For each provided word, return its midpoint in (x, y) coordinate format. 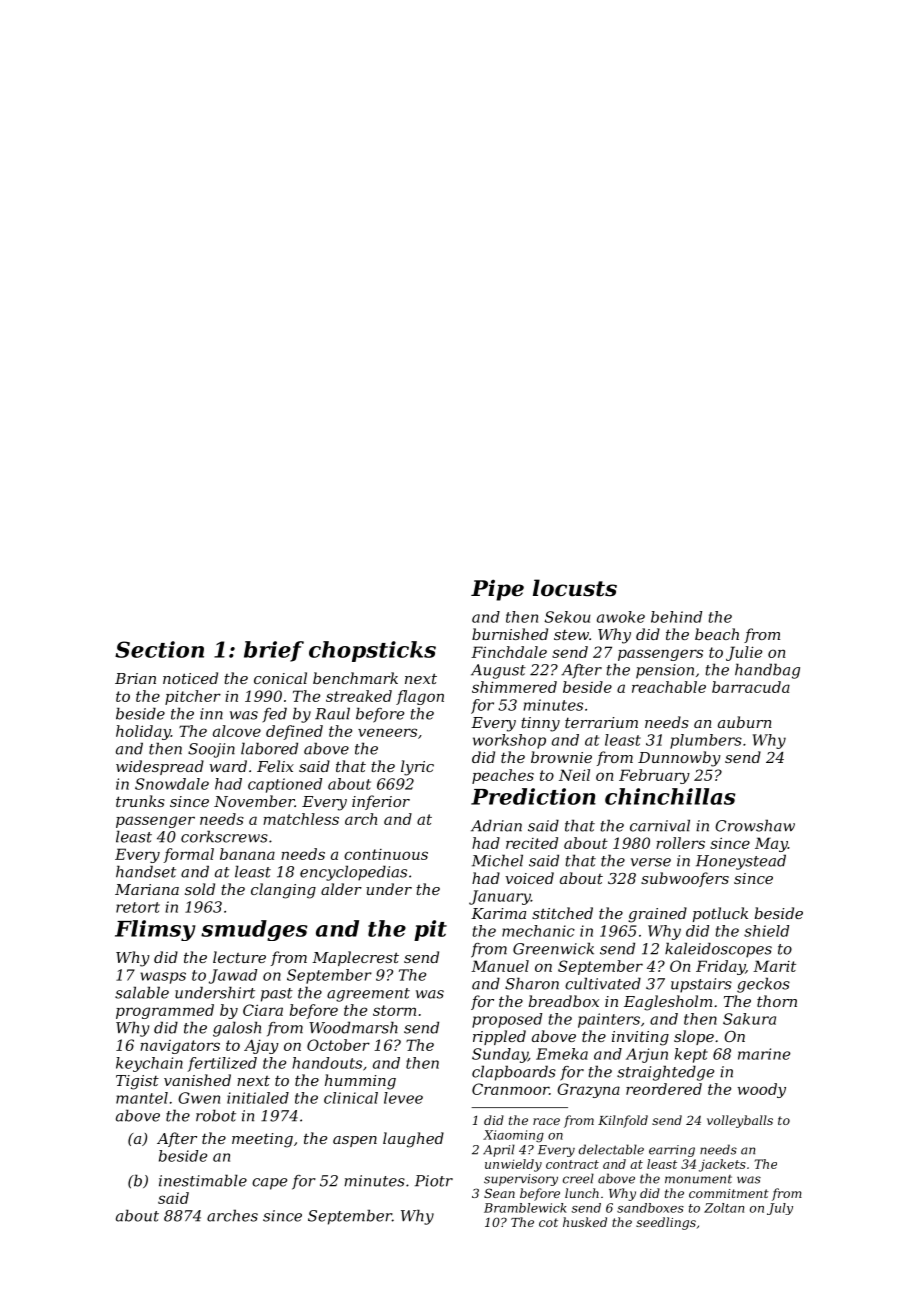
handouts (327, 1063)
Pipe (497, 590)
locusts (575, 588)
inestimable (203, 1180)
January (500, 897)
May (771, 844)
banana (247, 854)
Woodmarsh (353, 1027)
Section (159, 649)
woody (762, 1090)
